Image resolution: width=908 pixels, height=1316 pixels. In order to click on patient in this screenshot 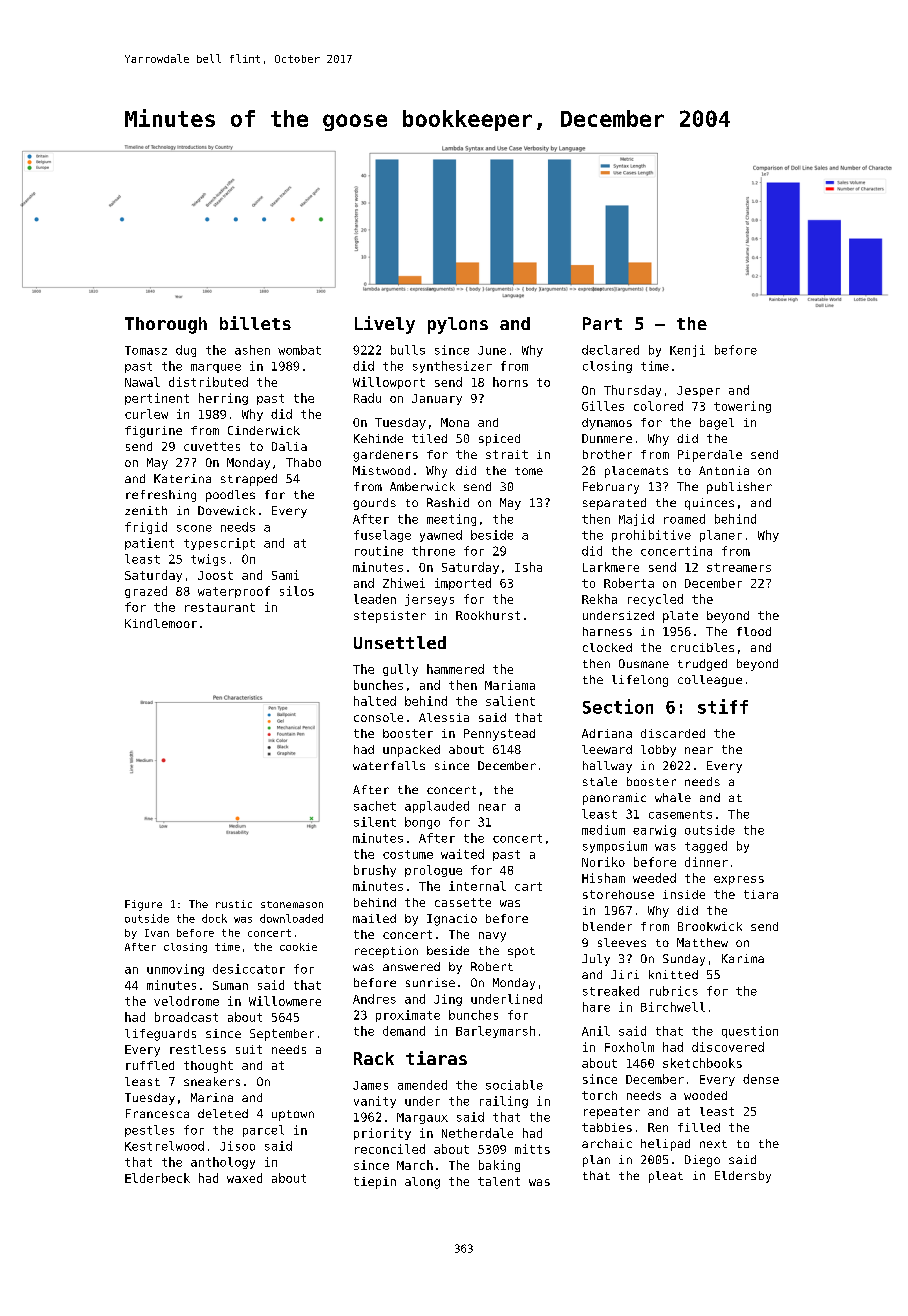, I will do `click(149, 544)`.
